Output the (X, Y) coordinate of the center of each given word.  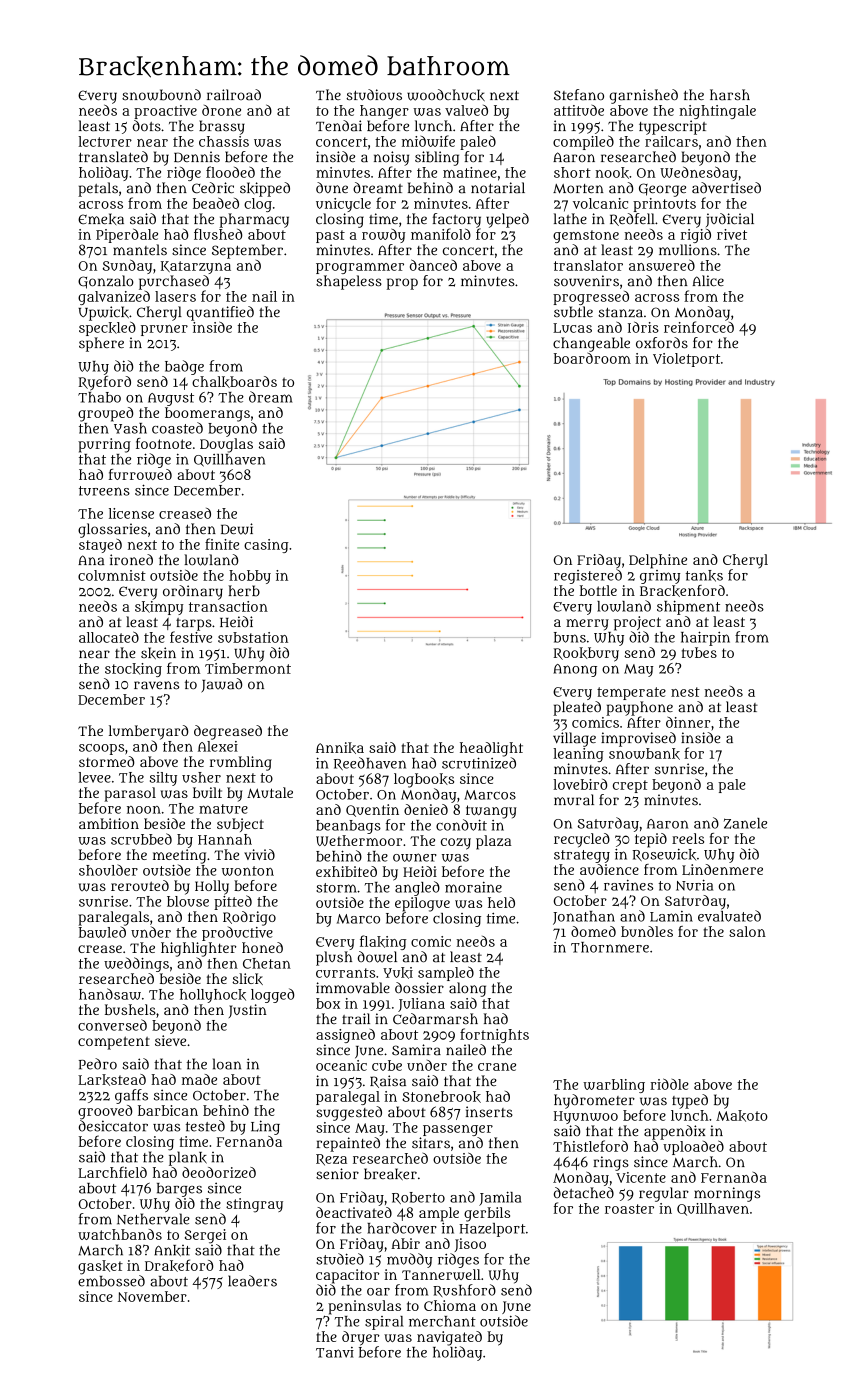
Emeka (101, 219)
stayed (100, 546)
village (574, 739)
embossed (111, 1281)
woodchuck (446, 95)
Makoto (742, 1116)
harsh (730, 95)
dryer (361, 1338)
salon (747, 931)
